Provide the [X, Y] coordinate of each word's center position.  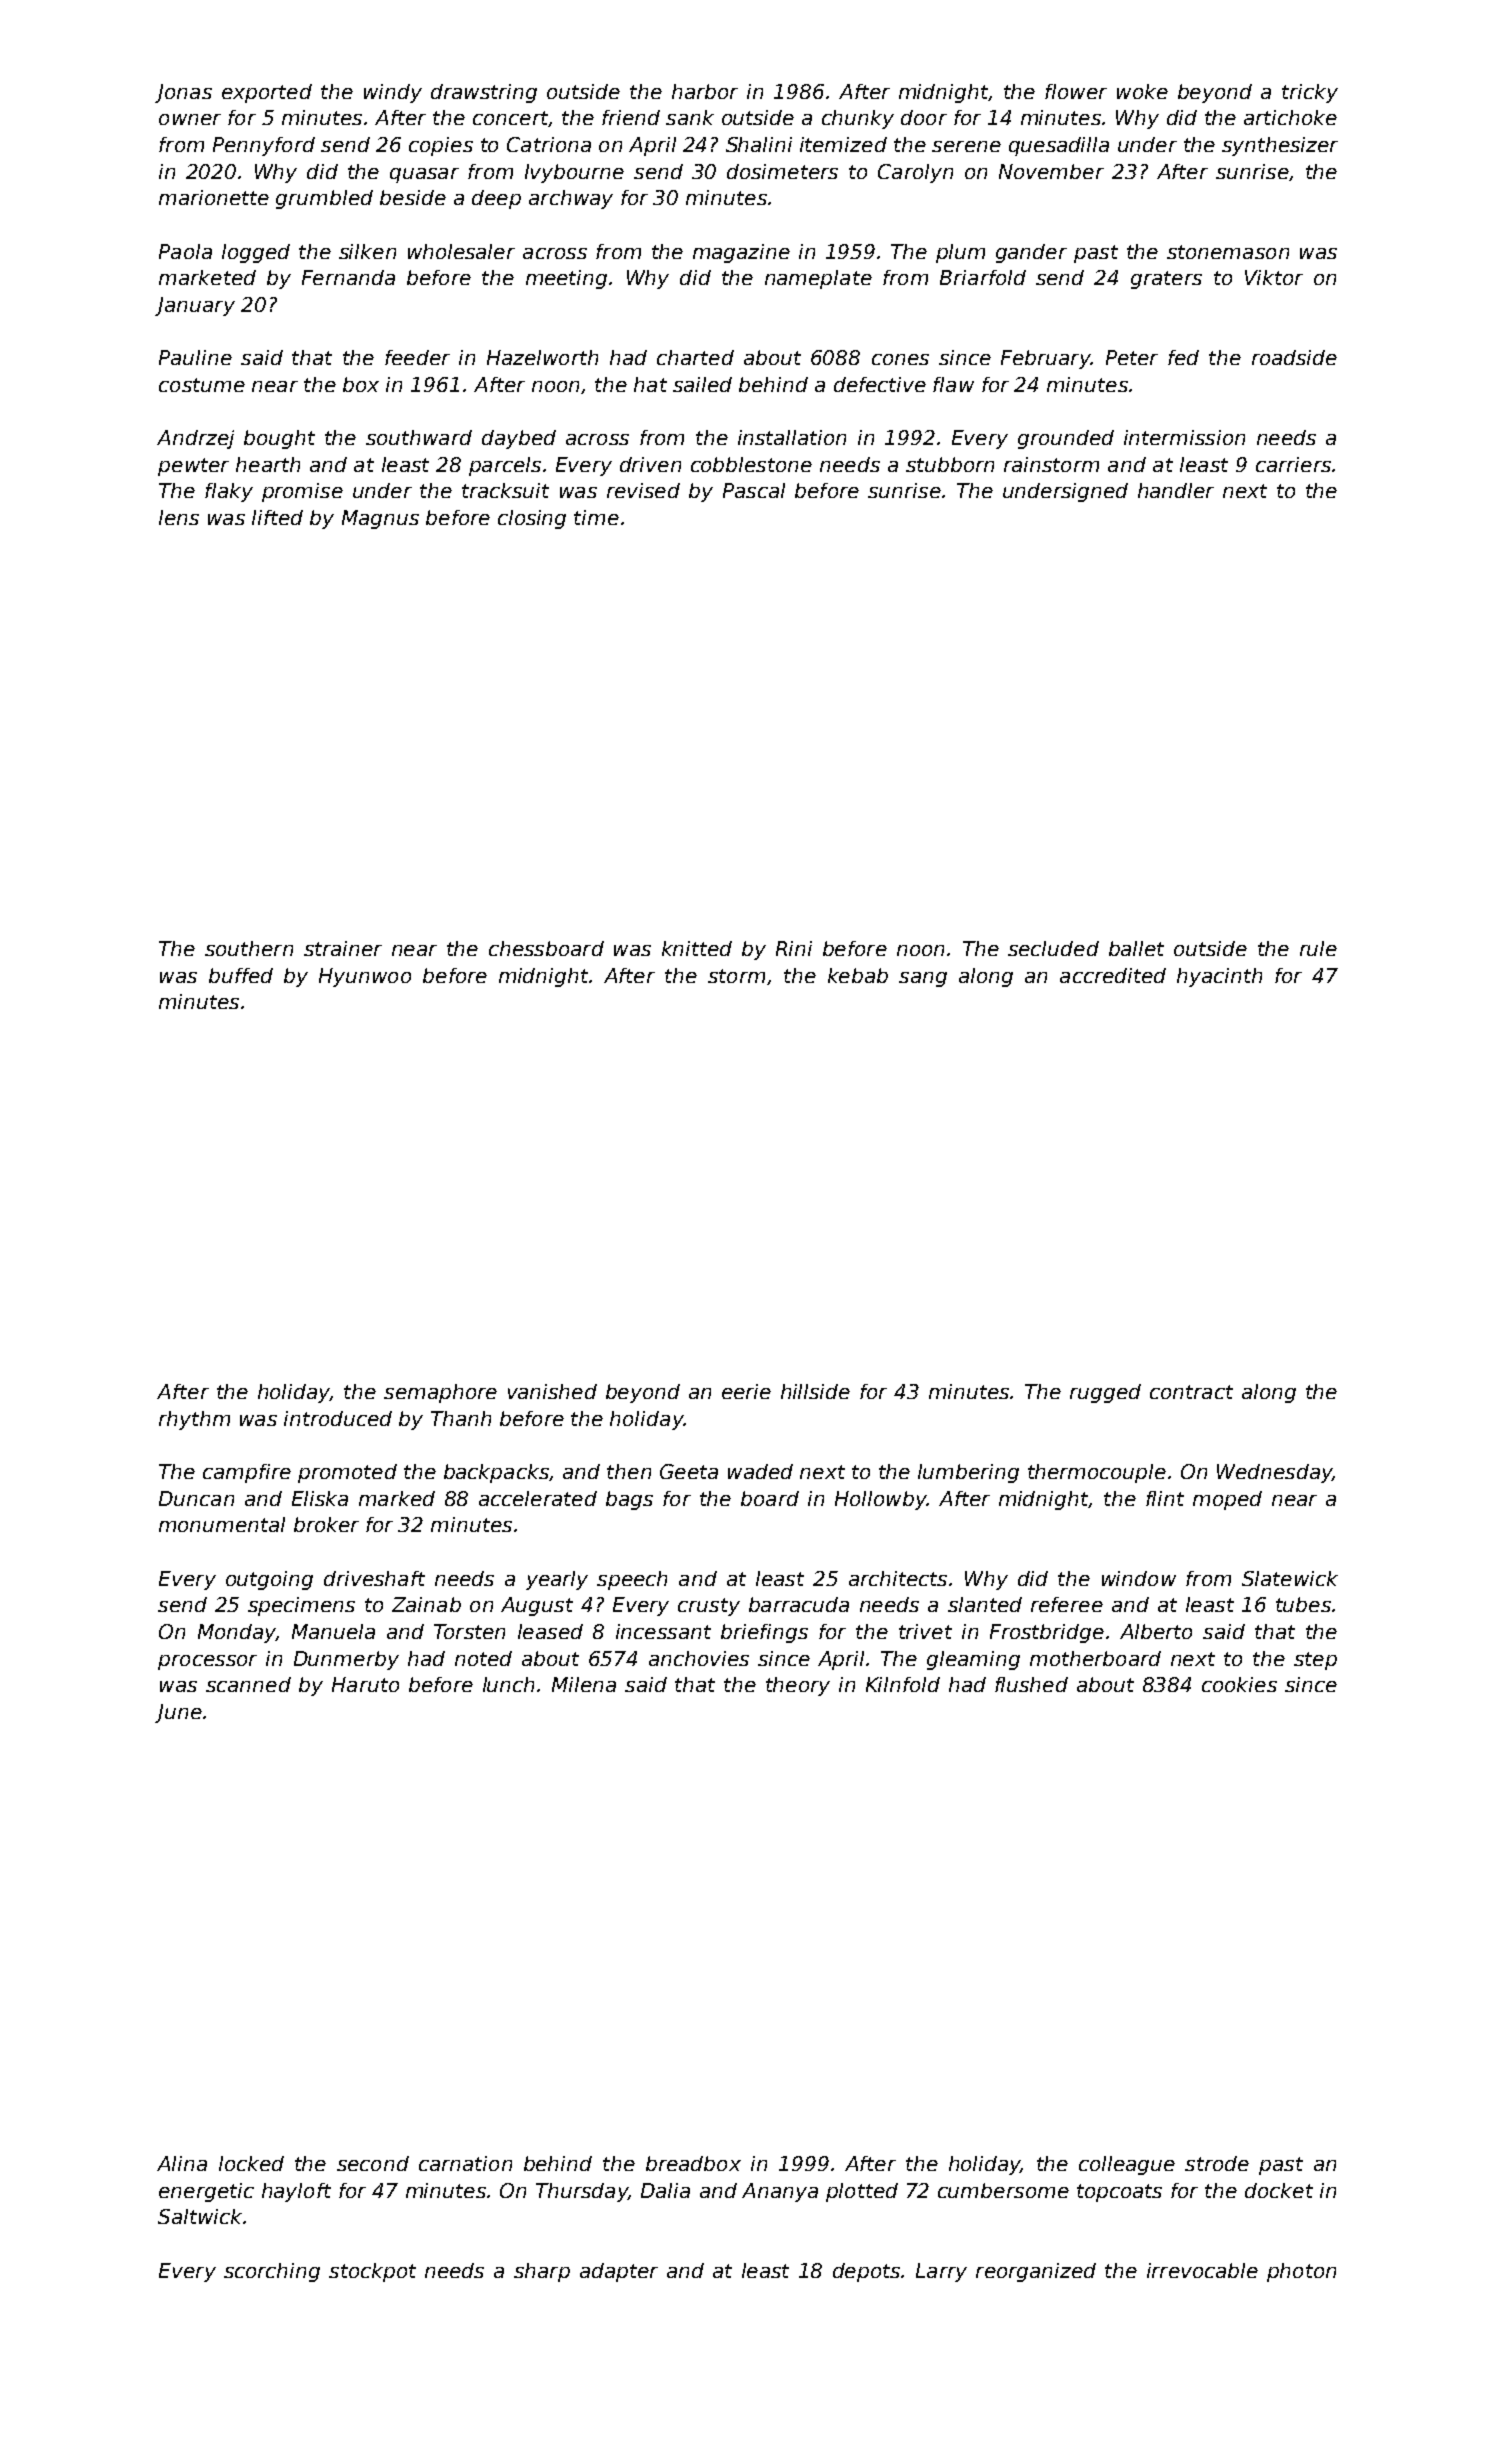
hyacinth [1219, 977]
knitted [697, 948]
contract [1191, 1392]
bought [279, 439]
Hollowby [880, 1500]
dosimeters [782, 171]
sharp [542, 2272]
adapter [619, 2272]
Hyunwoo [365, 977]
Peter [1132, 357]
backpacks [496, 1473]
